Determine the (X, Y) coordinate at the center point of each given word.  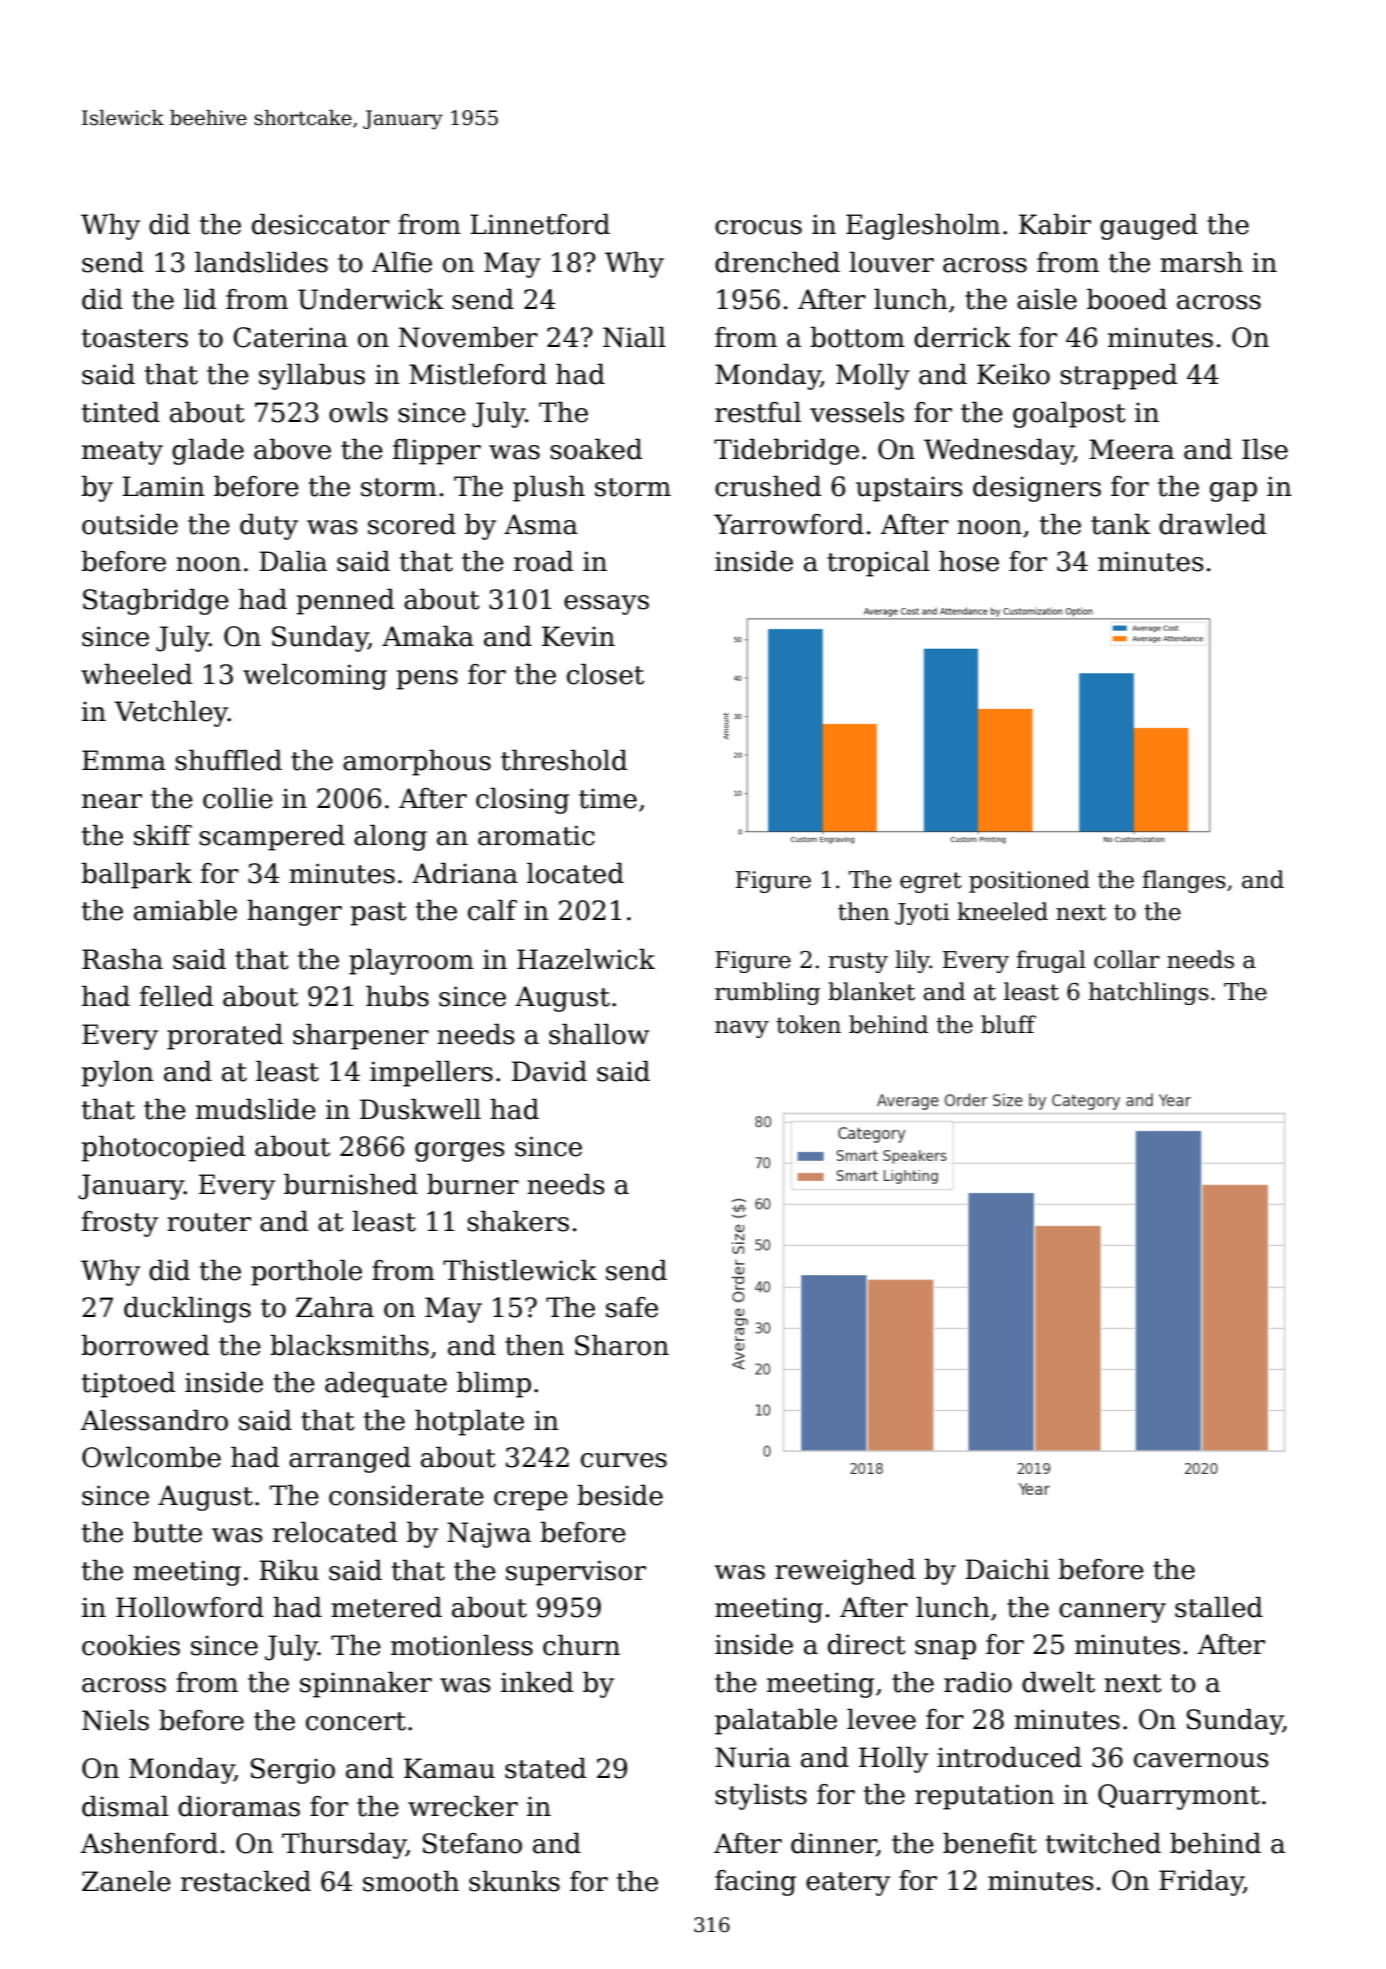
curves (624, 1460)
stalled (1219, 1607)
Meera (1131, 449)
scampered (272, 838)
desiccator (321, 224)
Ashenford (149, 1843)
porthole (306, 1273)
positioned (1029, 881)
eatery (848, 1884)
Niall (634, 337)
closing (522, 801)
